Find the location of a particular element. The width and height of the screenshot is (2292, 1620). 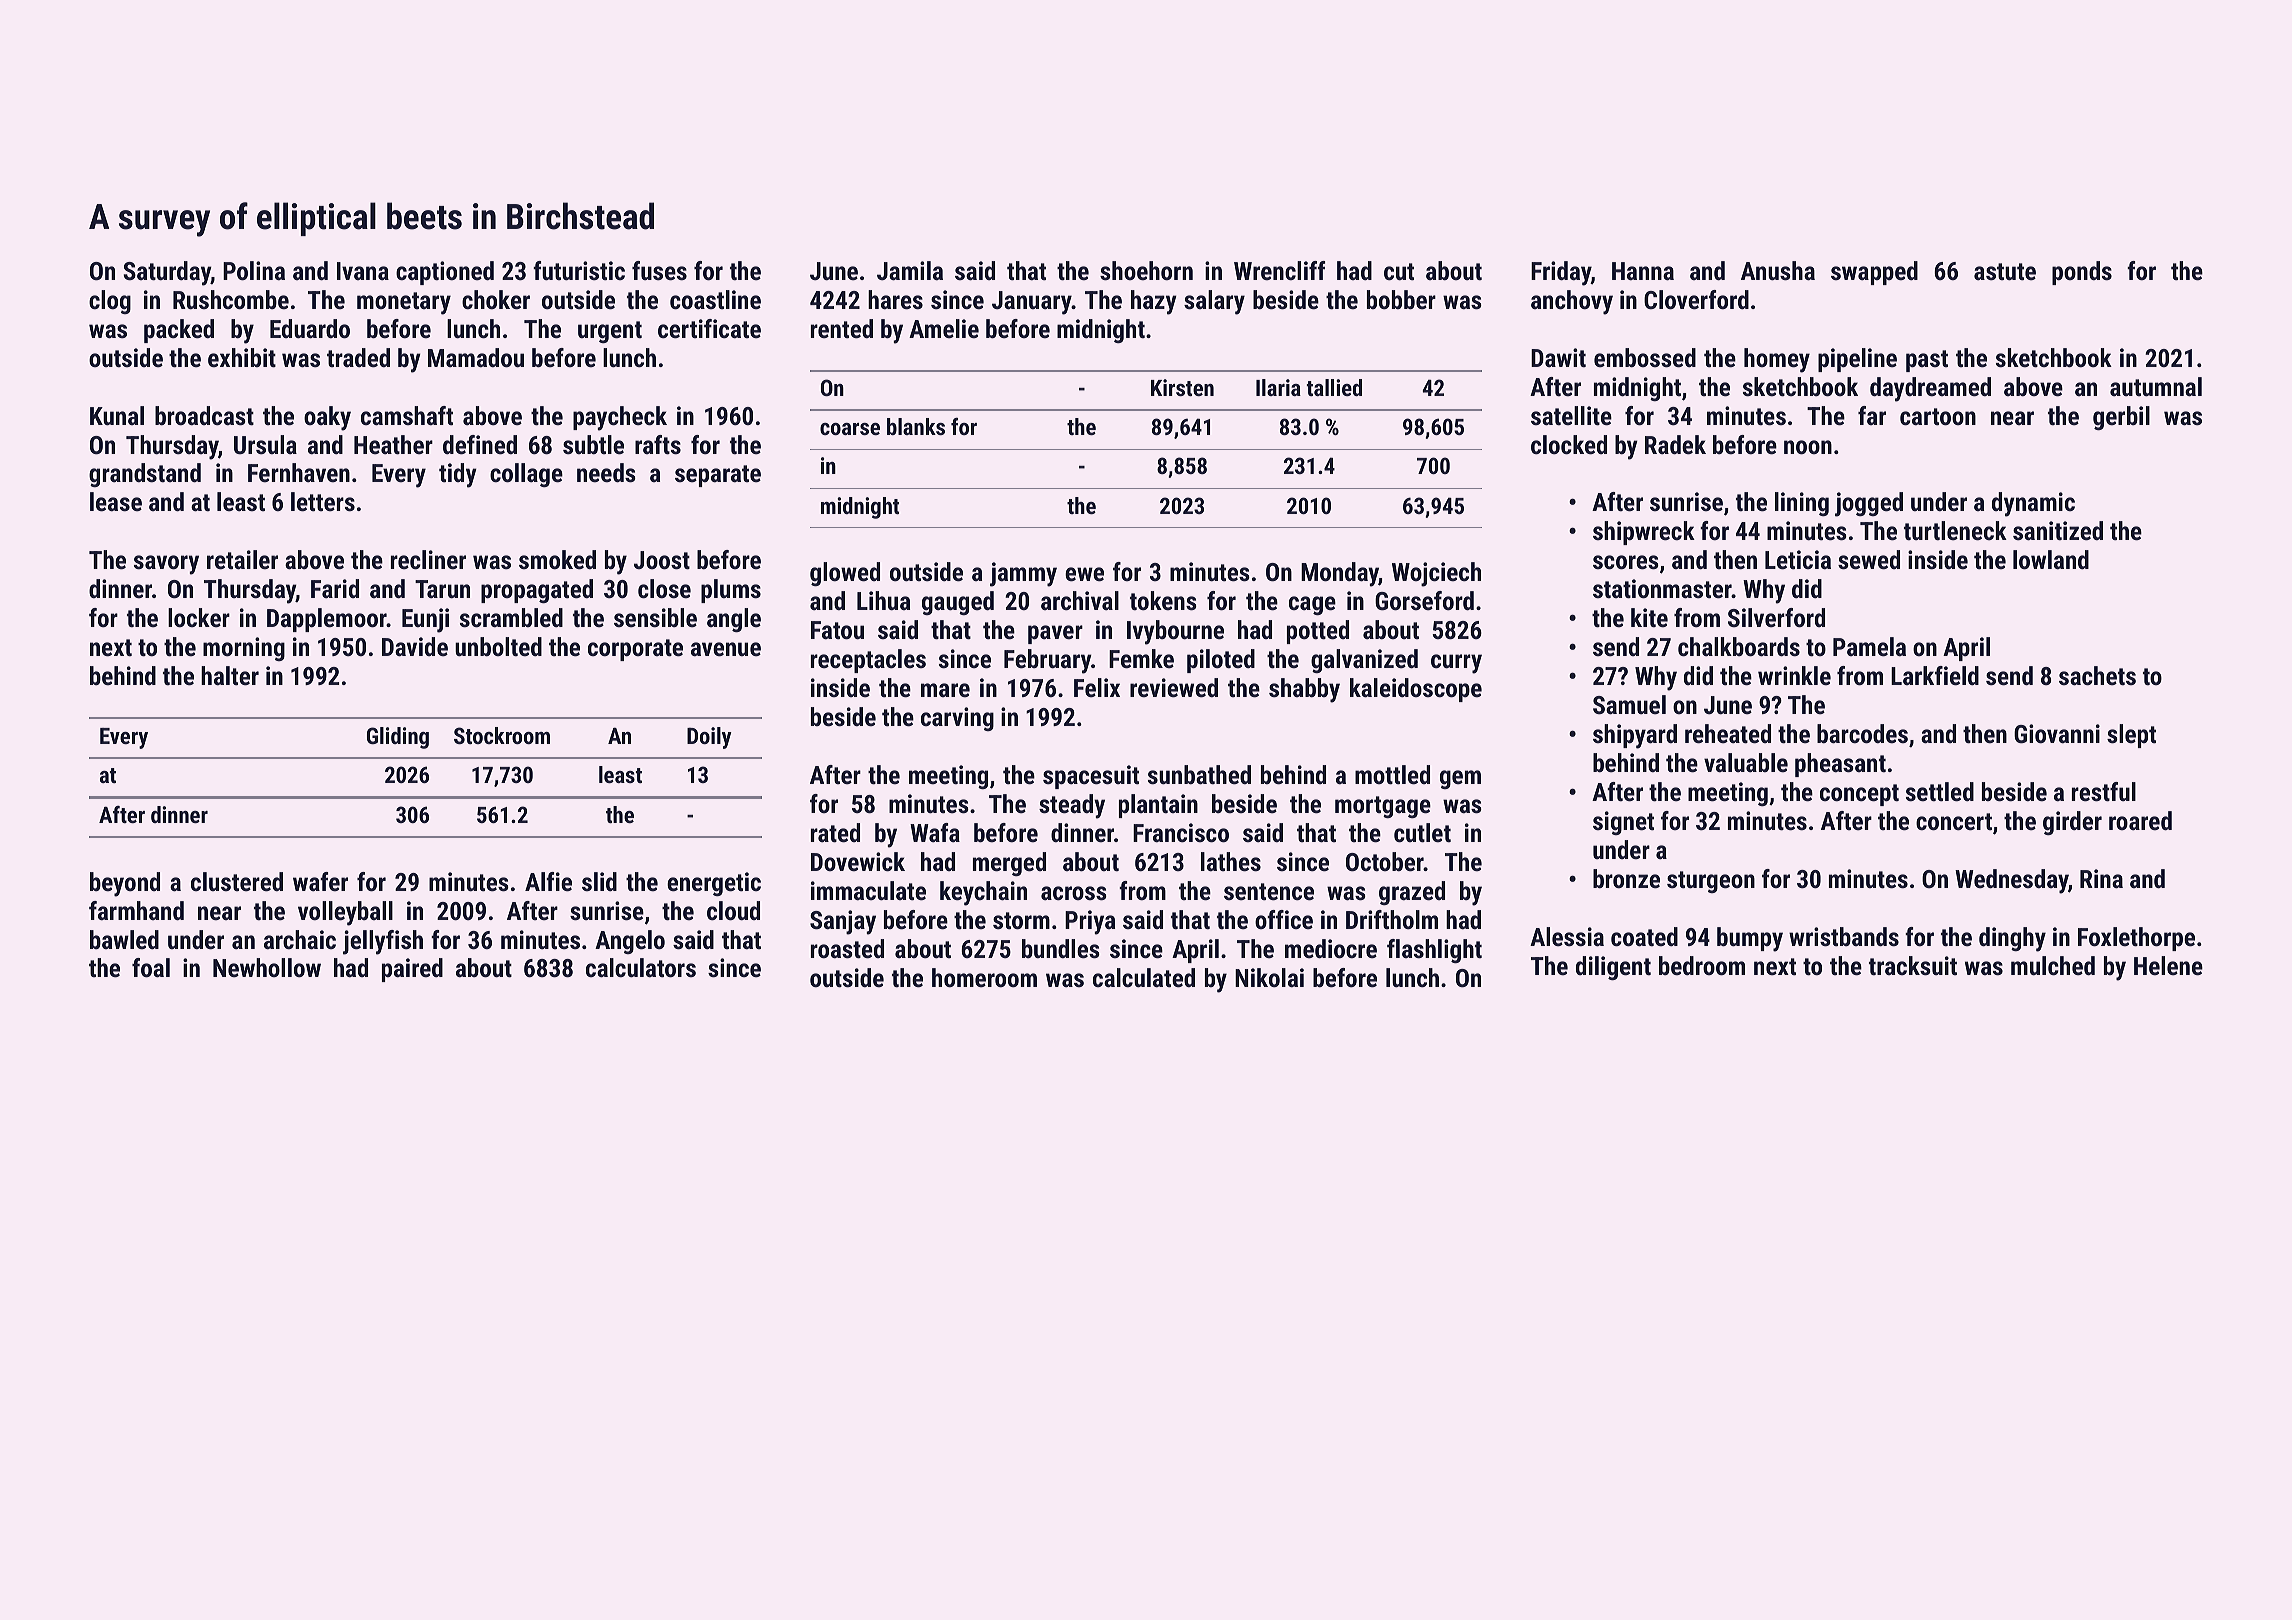

glowed is located at coordinates (845, 574).
